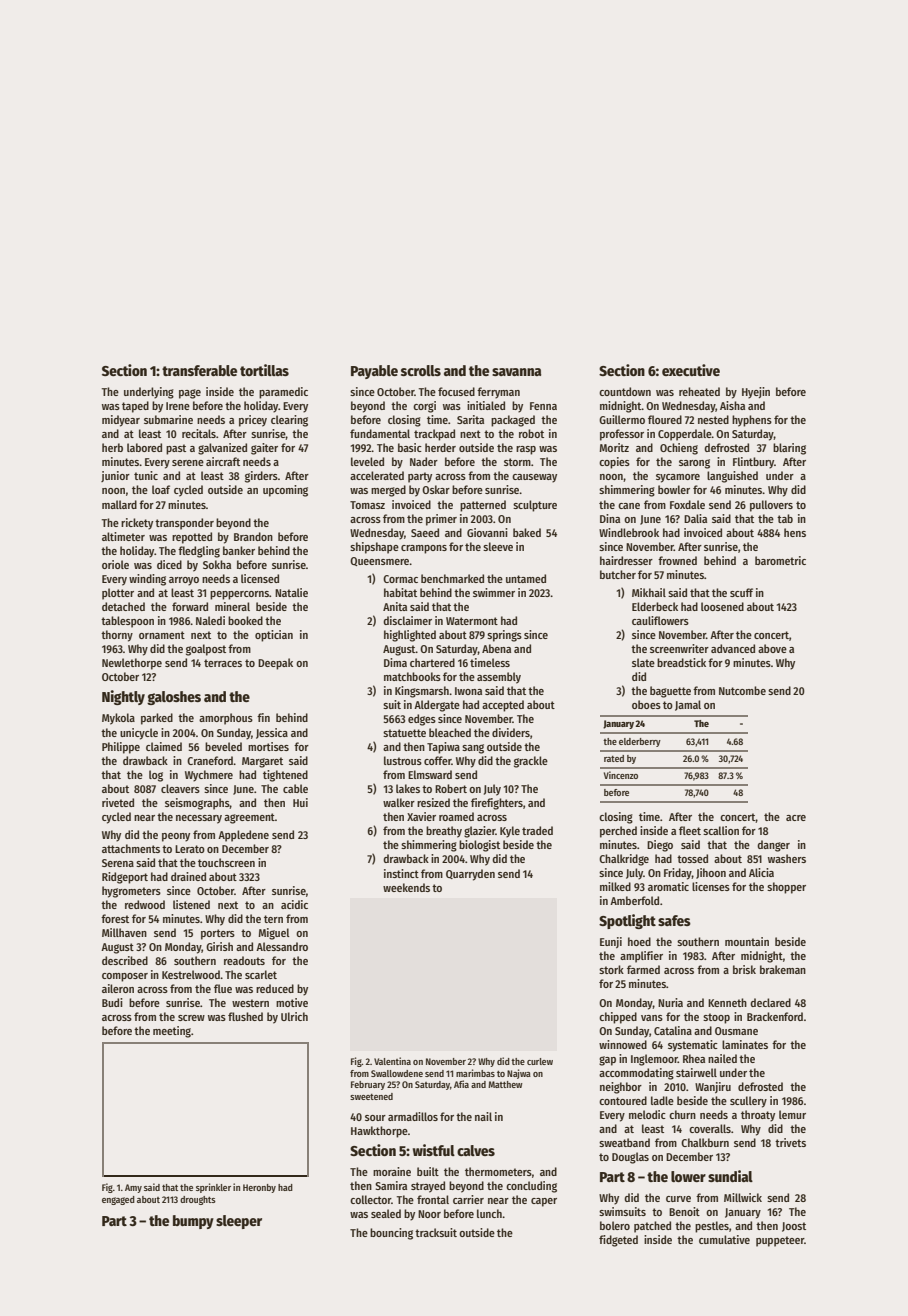  I want to click on moraine, so click(392, 1171).
